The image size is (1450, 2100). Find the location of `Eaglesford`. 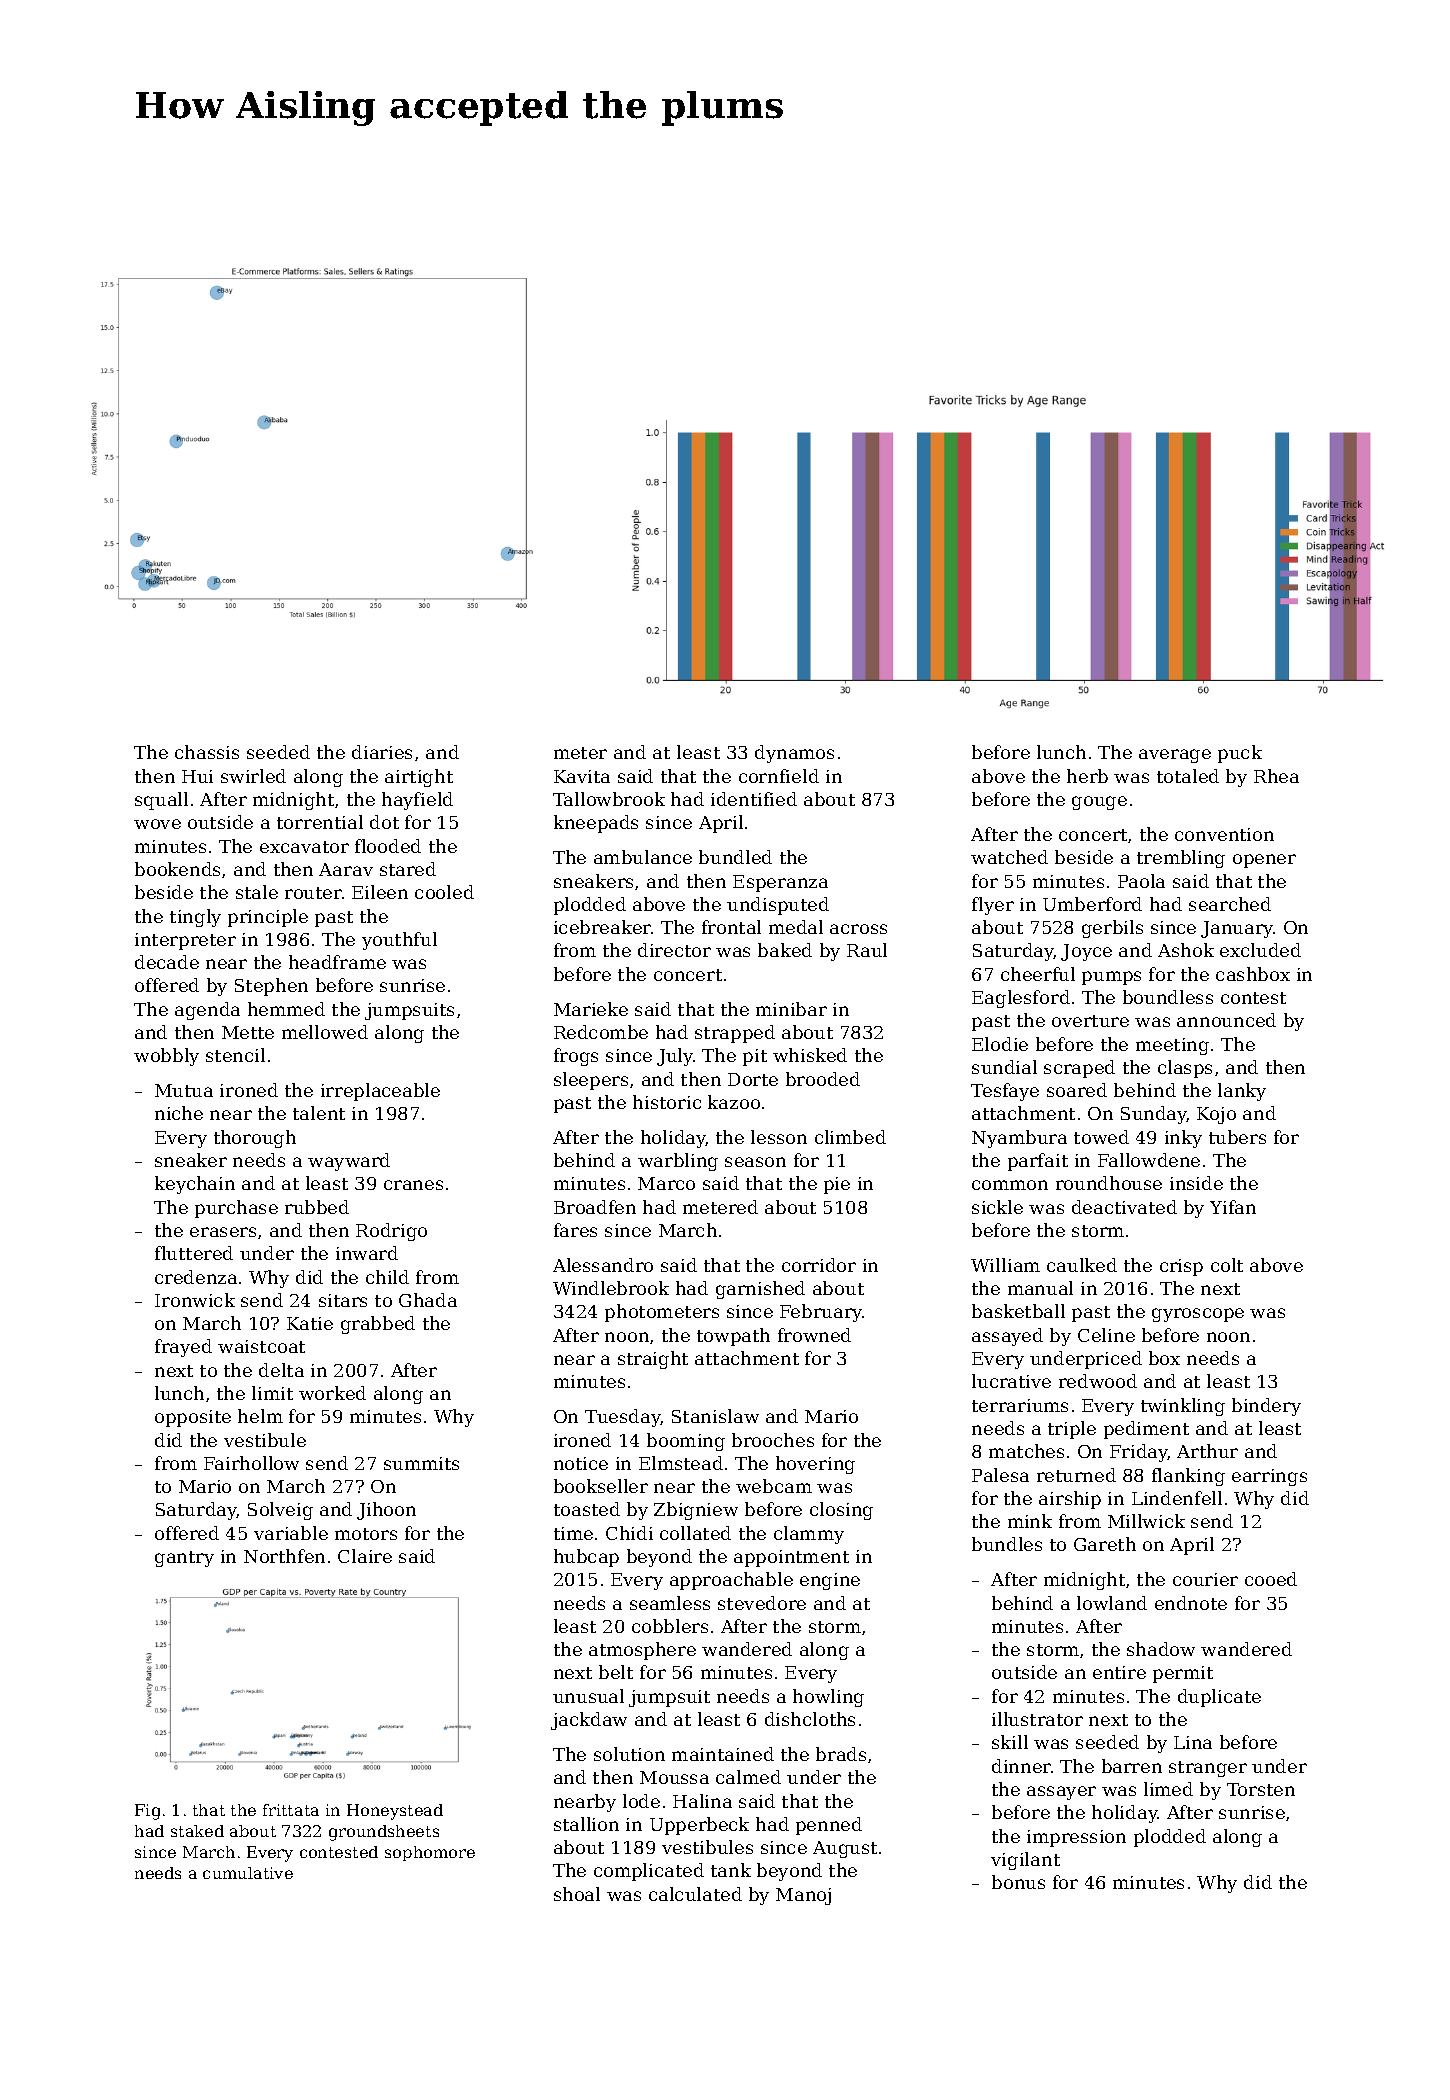

Eaglesford is located at coordinates (1021, 999).
